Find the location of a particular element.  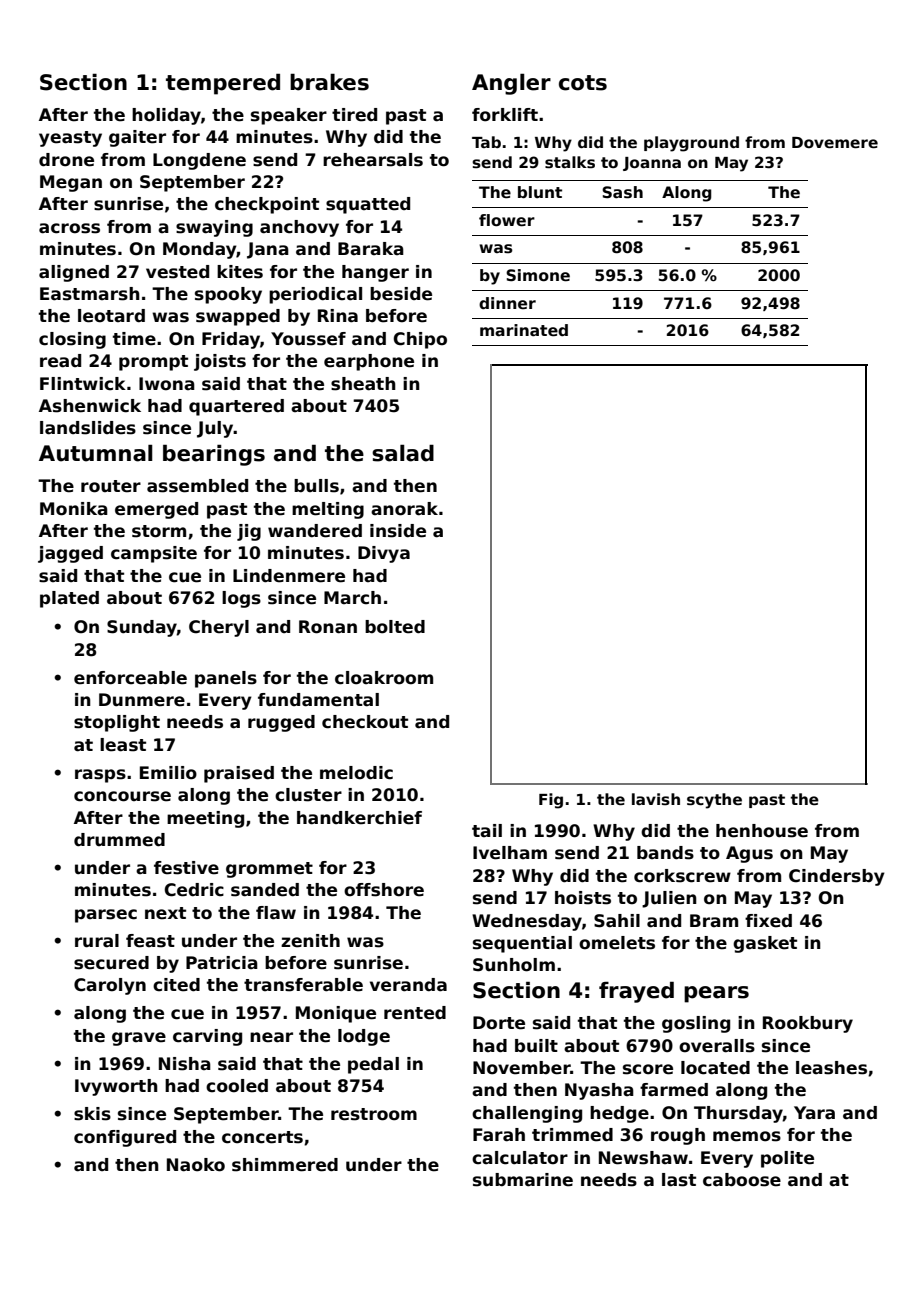

bolted is located at coordinates (395, 627).
